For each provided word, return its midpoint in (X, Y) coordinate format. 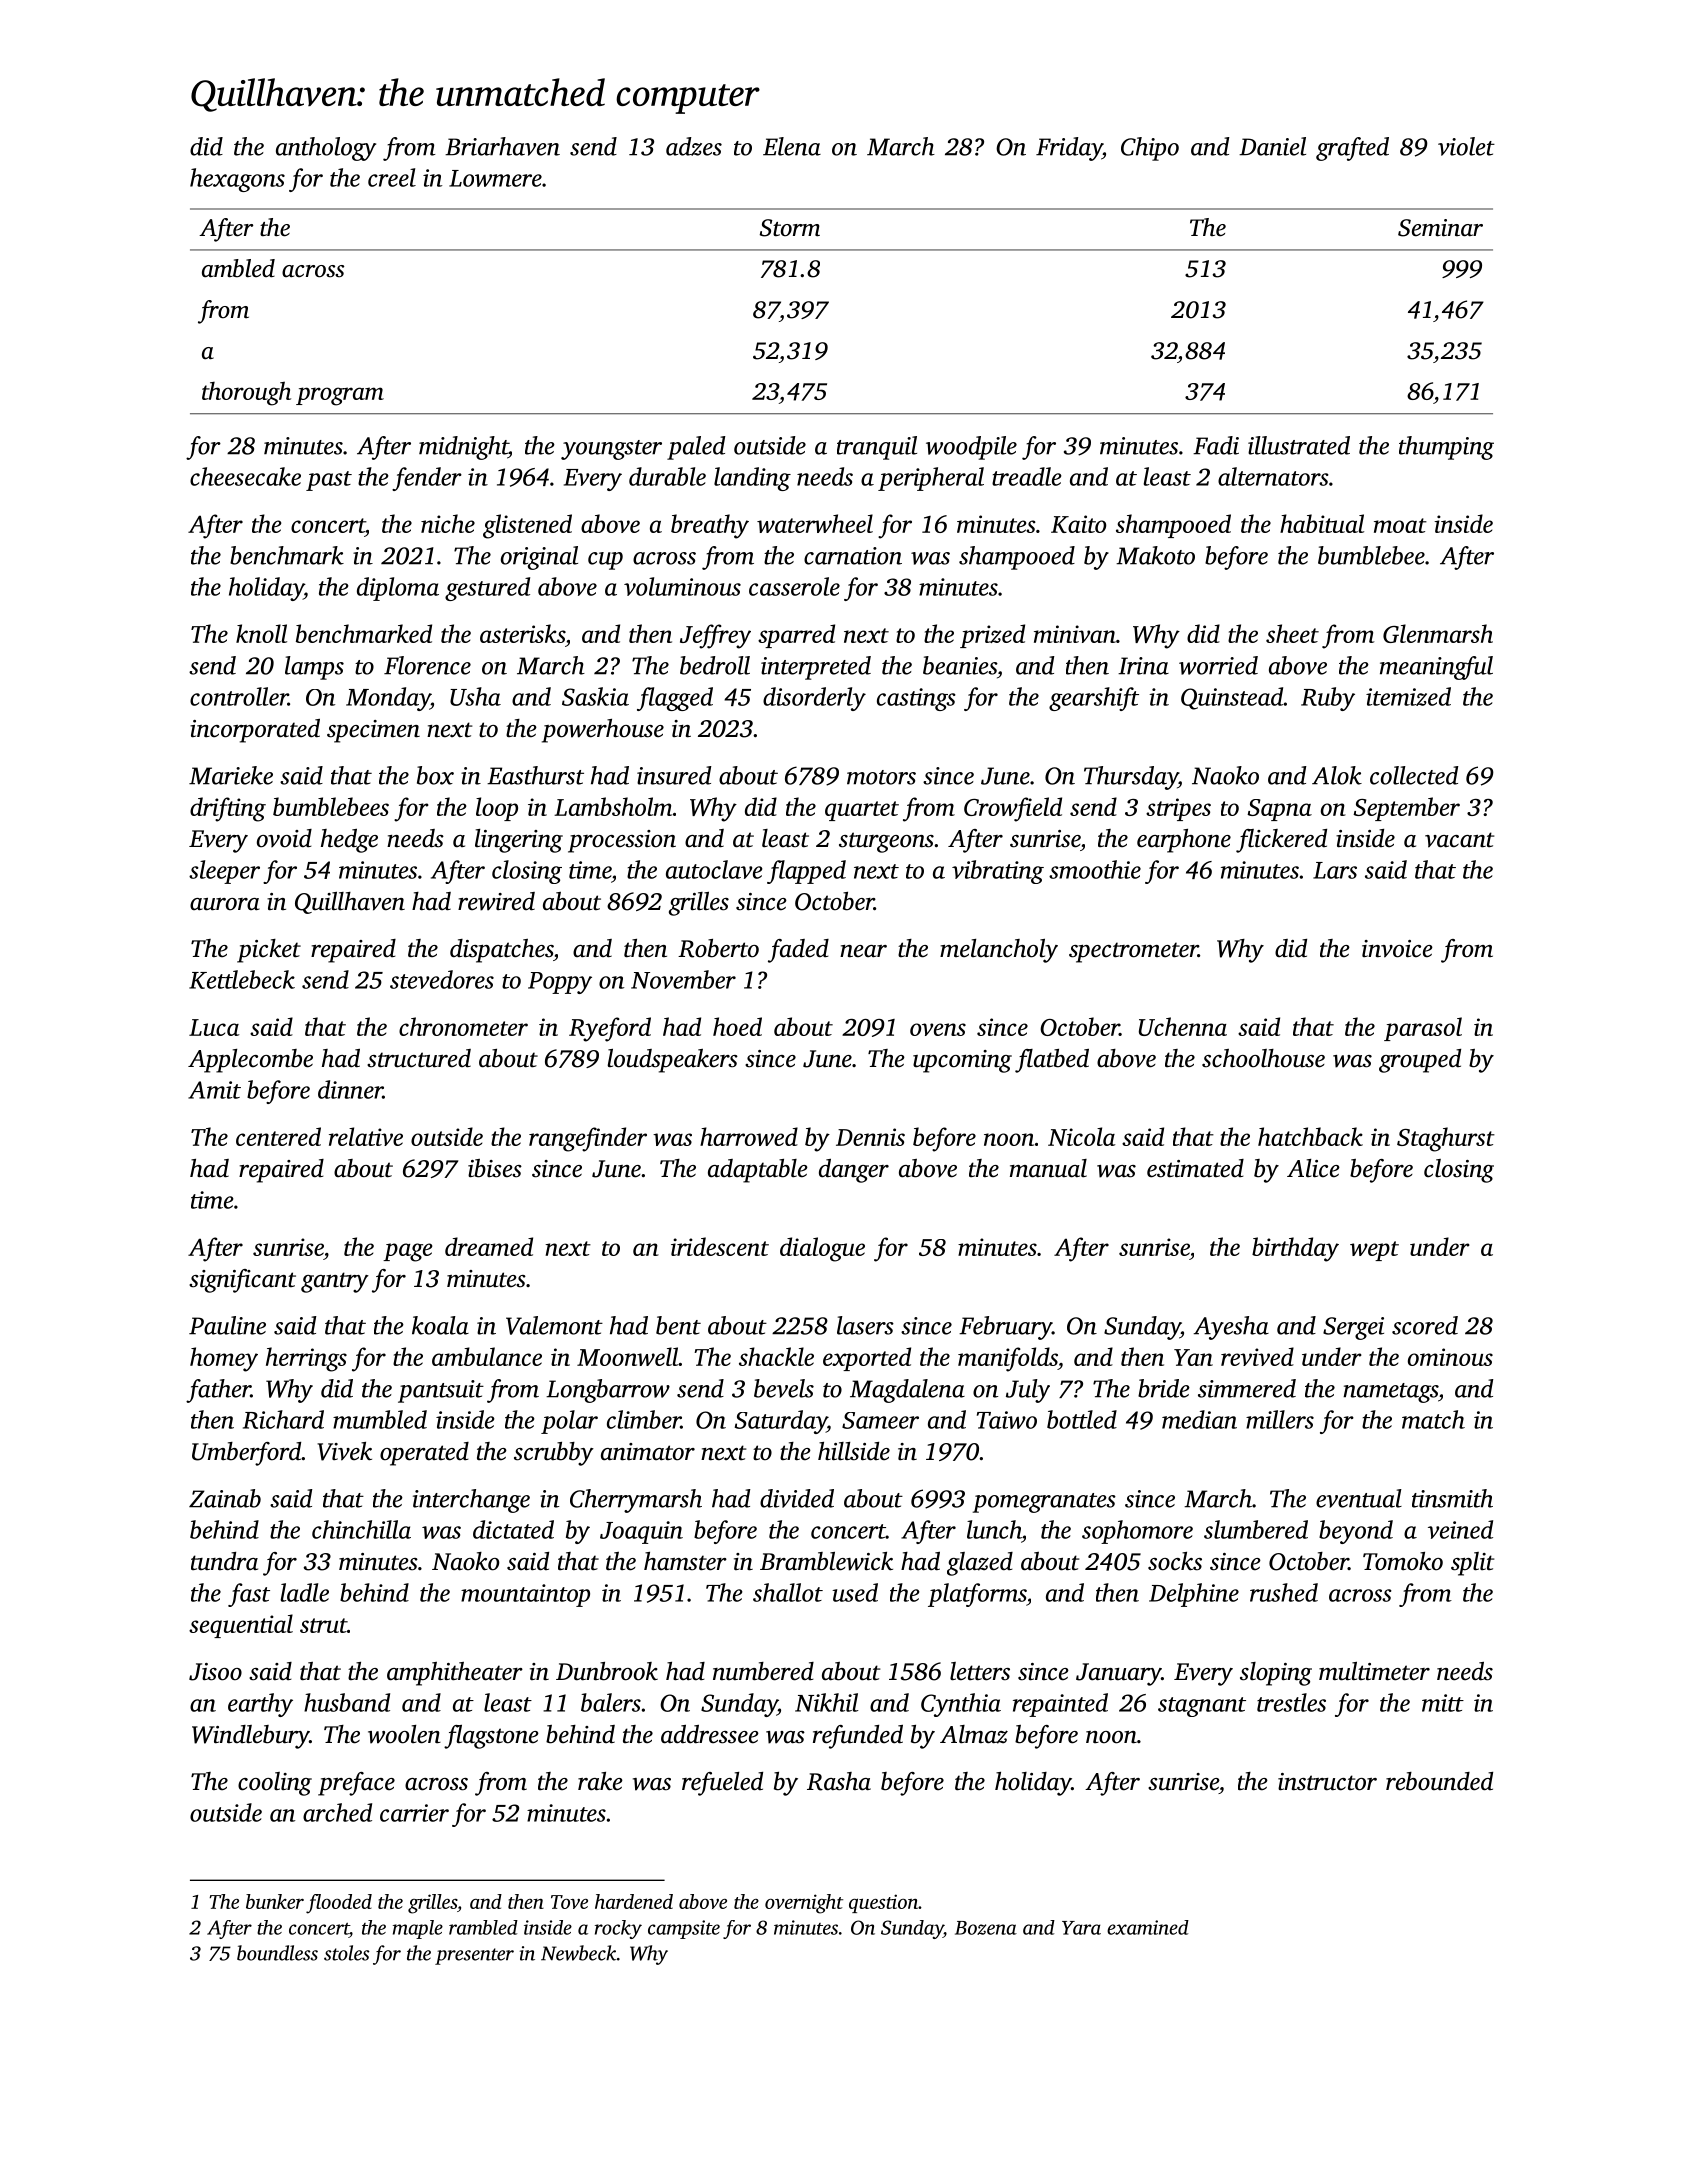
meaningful (1436, 668)
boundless (277, 1953)
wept (1374, 1251)
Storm (789, 228)
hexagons (237, 180)
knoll (261, 633)
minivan (1075, 634)
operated (424, 1454)
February (1005, 1328)
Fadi (1216, 445)
